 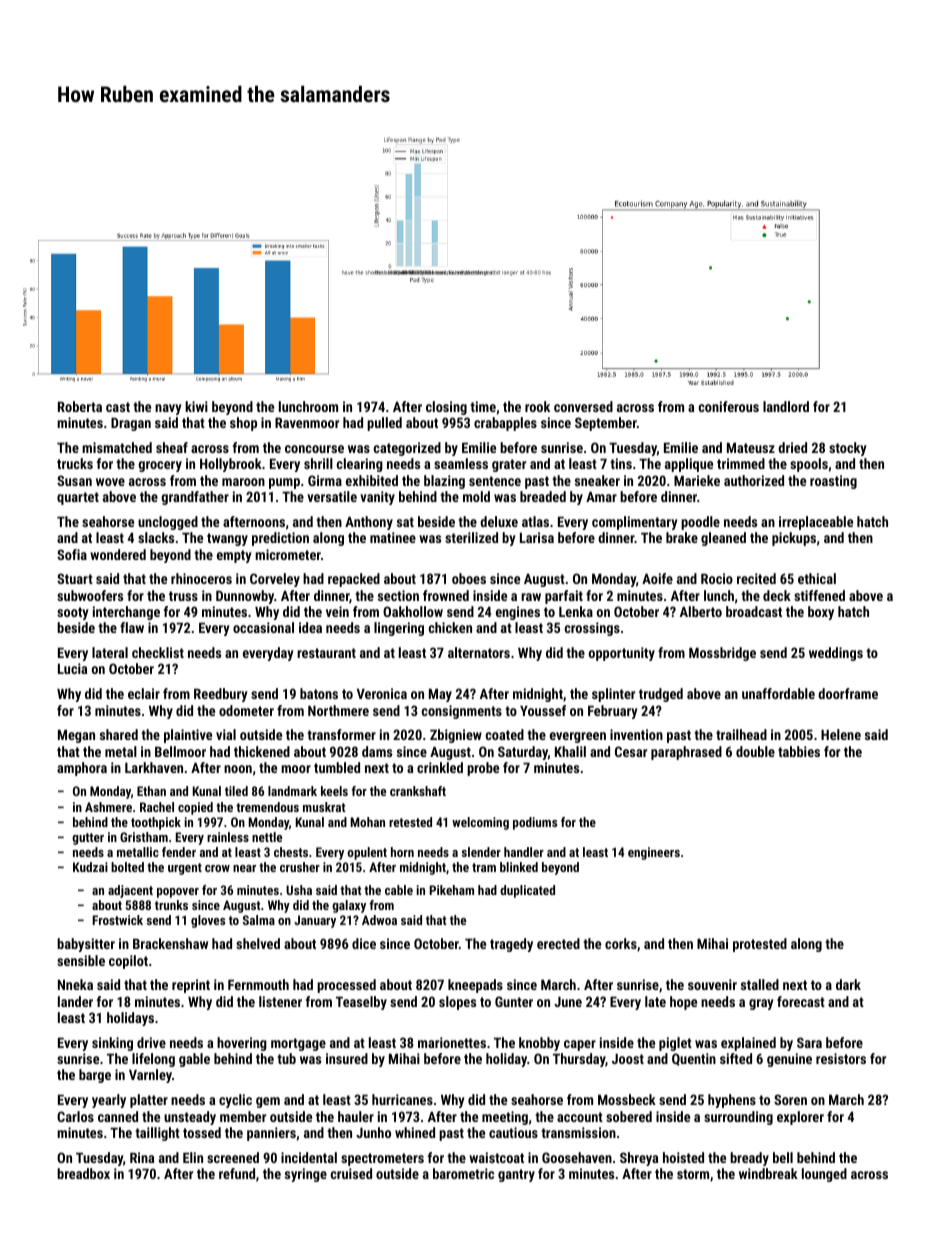 I want to click on sneaker, so click(x=597, y=480).
